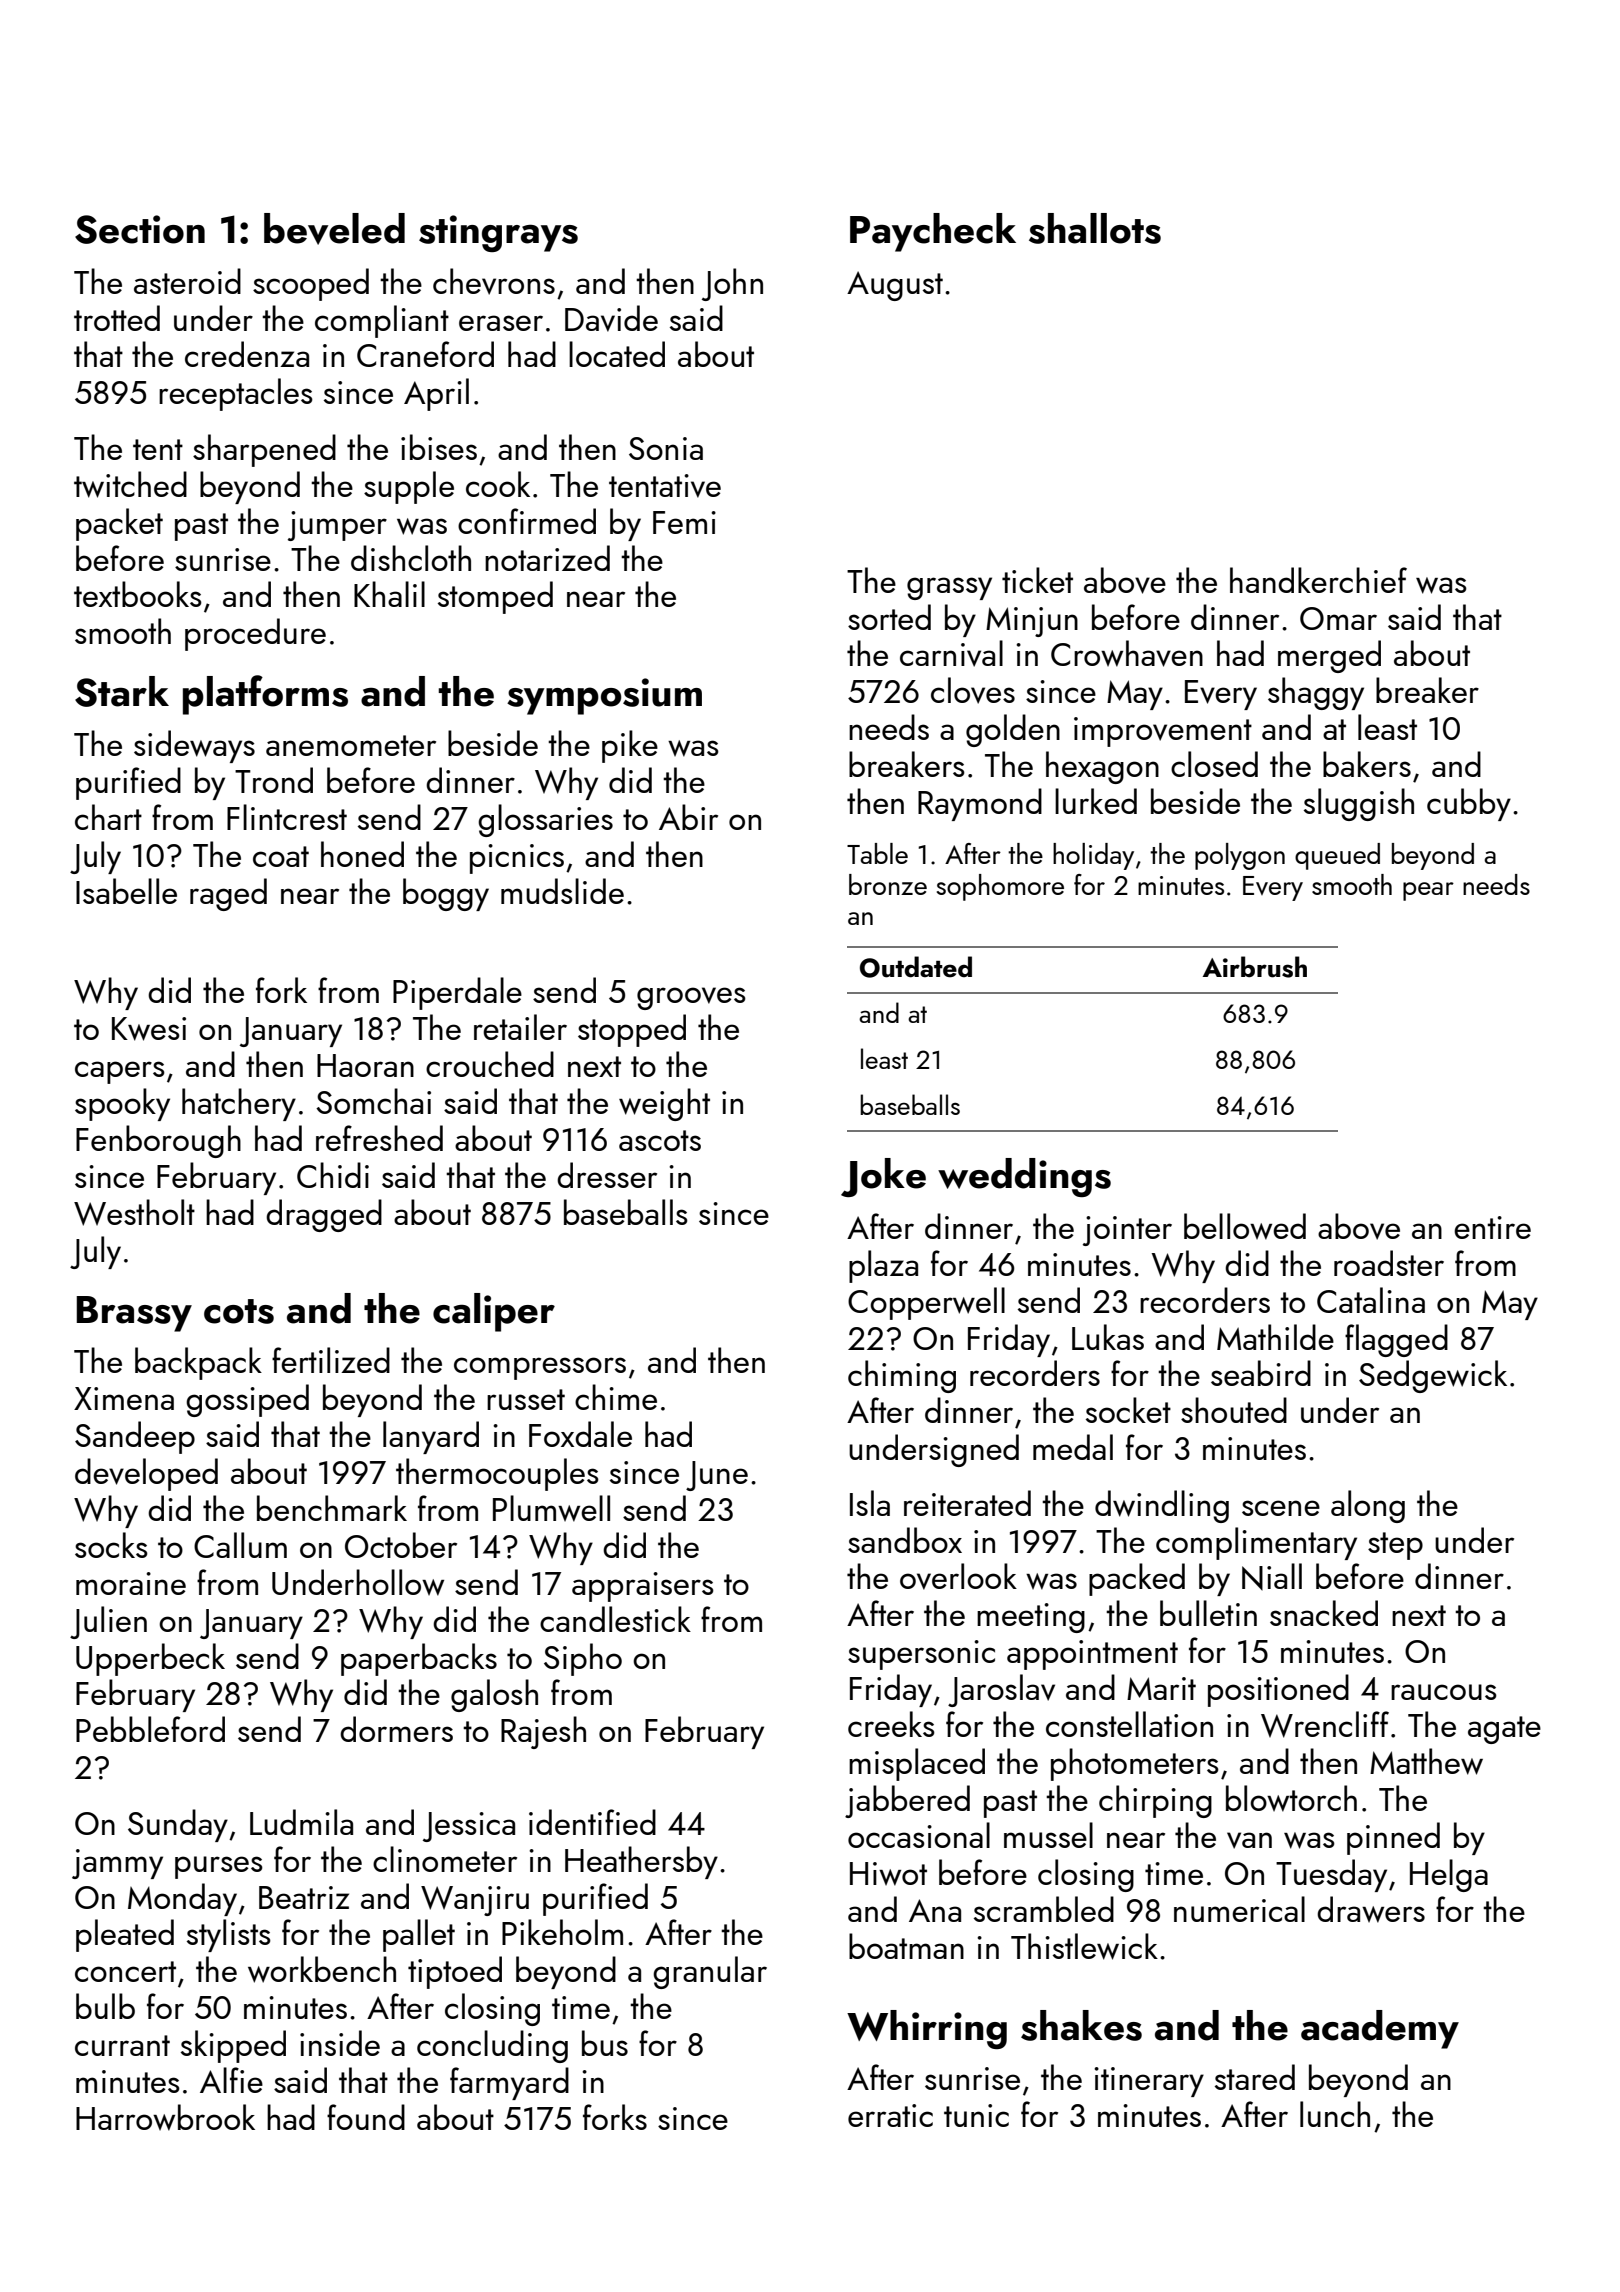 This screenshot has height=2292, width=1620. What do you see at coordinates (883, 1266) in the screenshot?
I see `plaza` at bounding box center [883, 1266].
